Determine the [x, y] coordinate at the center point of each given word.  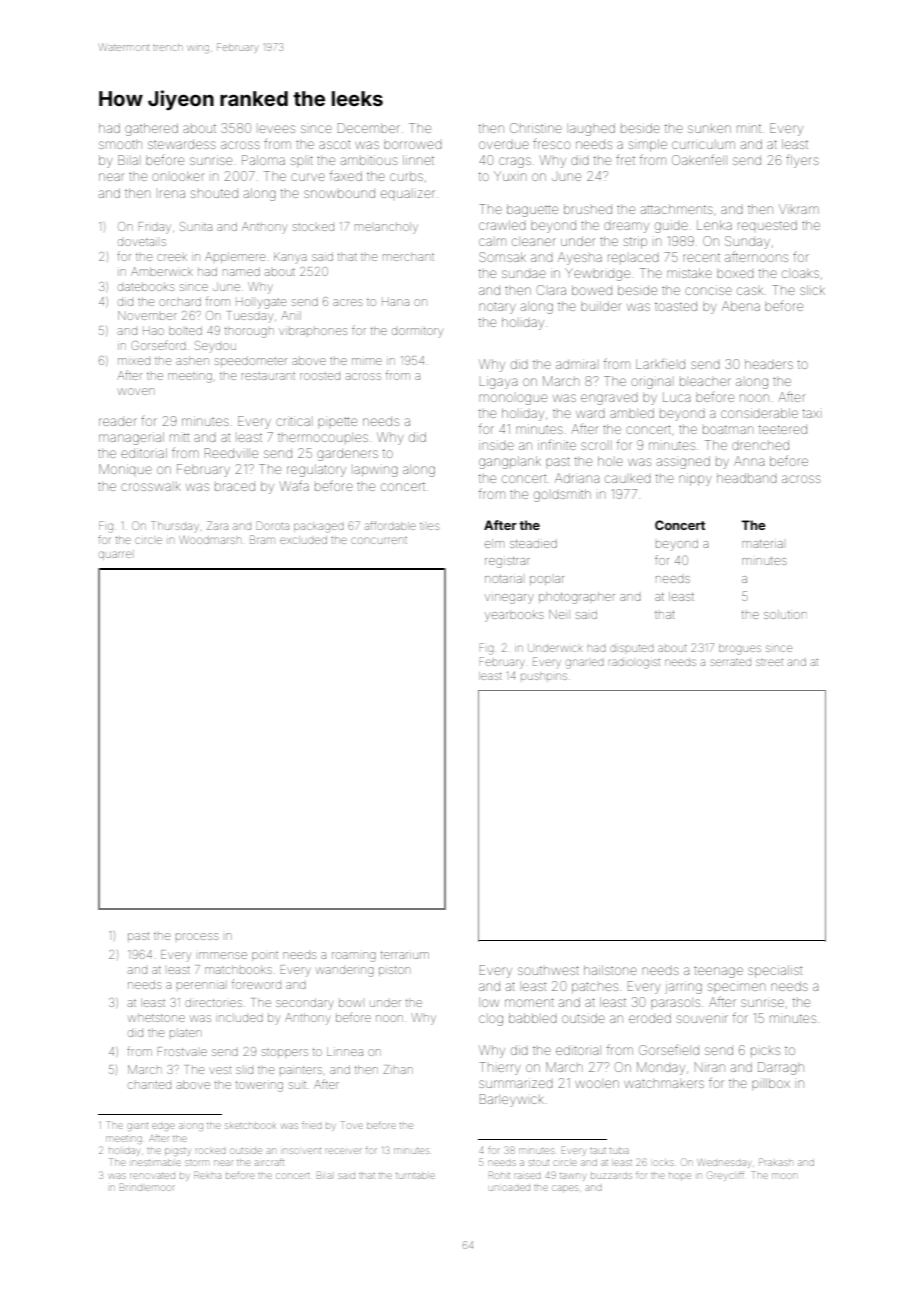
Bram [262, 539]
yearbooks [514, 616]
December [369, 128]
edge [163, 1127]
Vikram [799, 209]
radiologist [634, 664]
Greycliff [726, 1175]
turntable [415, 1175]
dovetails [142, 242]
